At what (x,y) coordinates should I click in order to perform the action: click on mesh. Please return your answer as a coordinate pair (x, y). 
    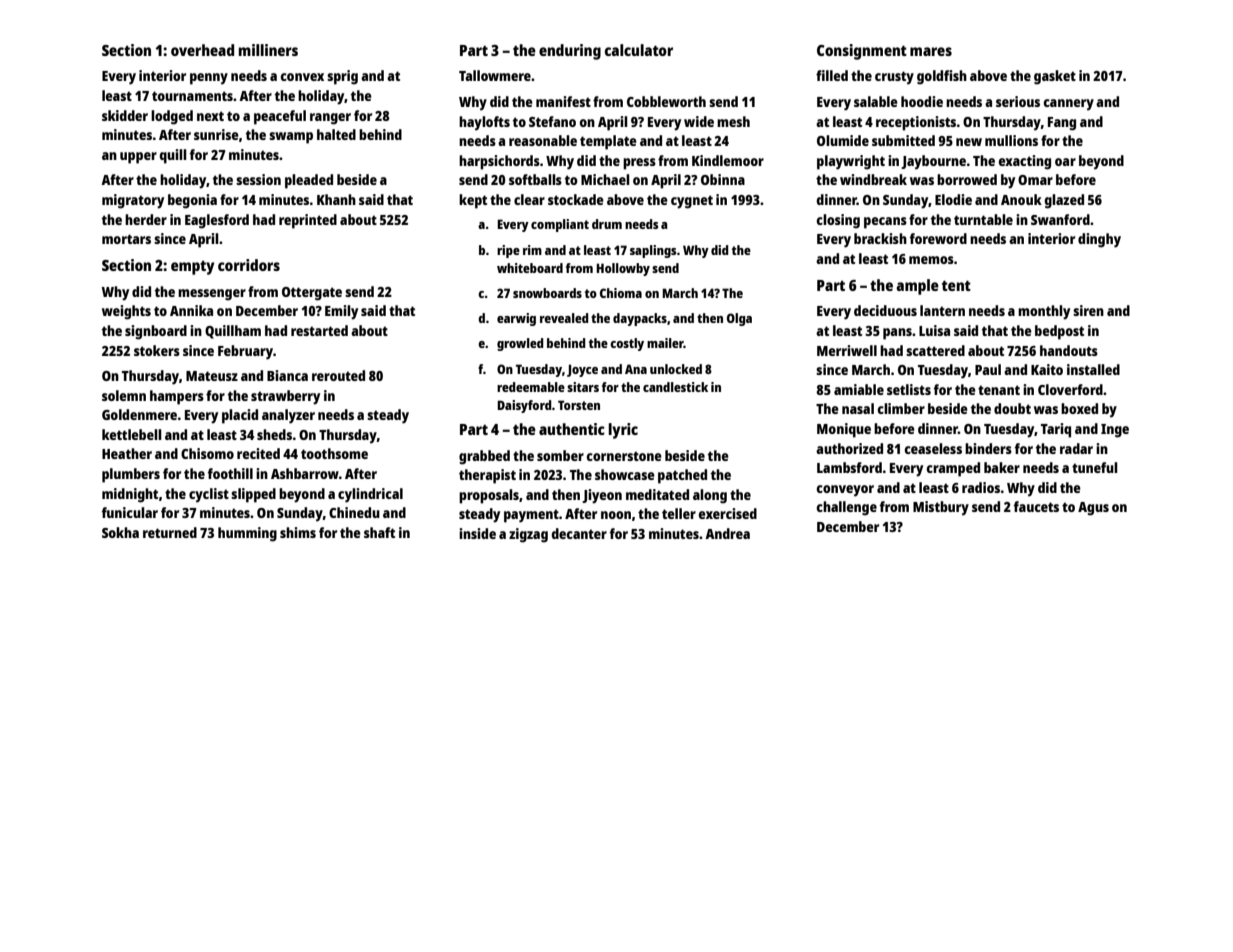
    Looking at the image, I should click on (733, 121).
